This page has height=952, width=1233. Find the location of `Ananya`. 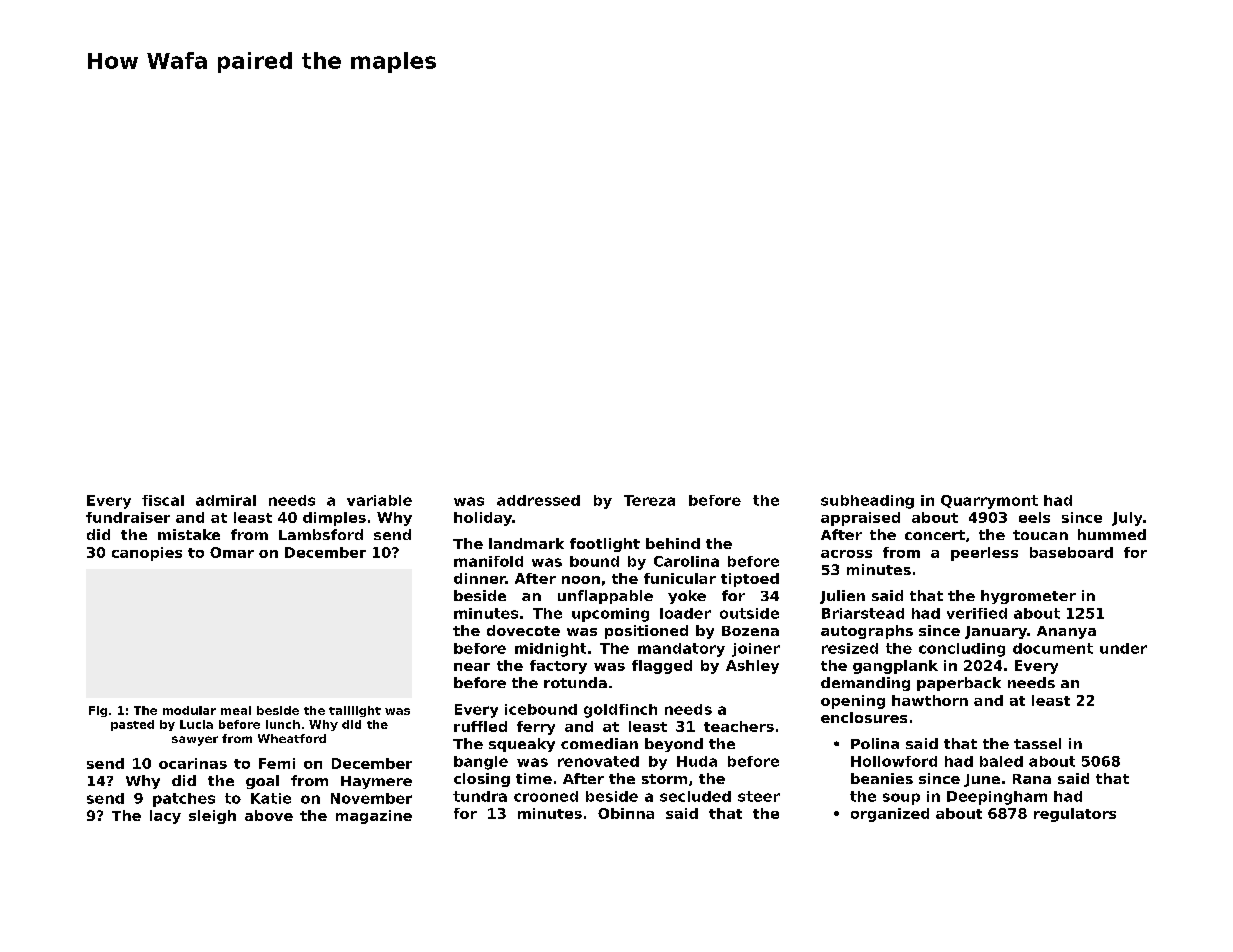

Ananya is located at coordinates (1066, 632).
